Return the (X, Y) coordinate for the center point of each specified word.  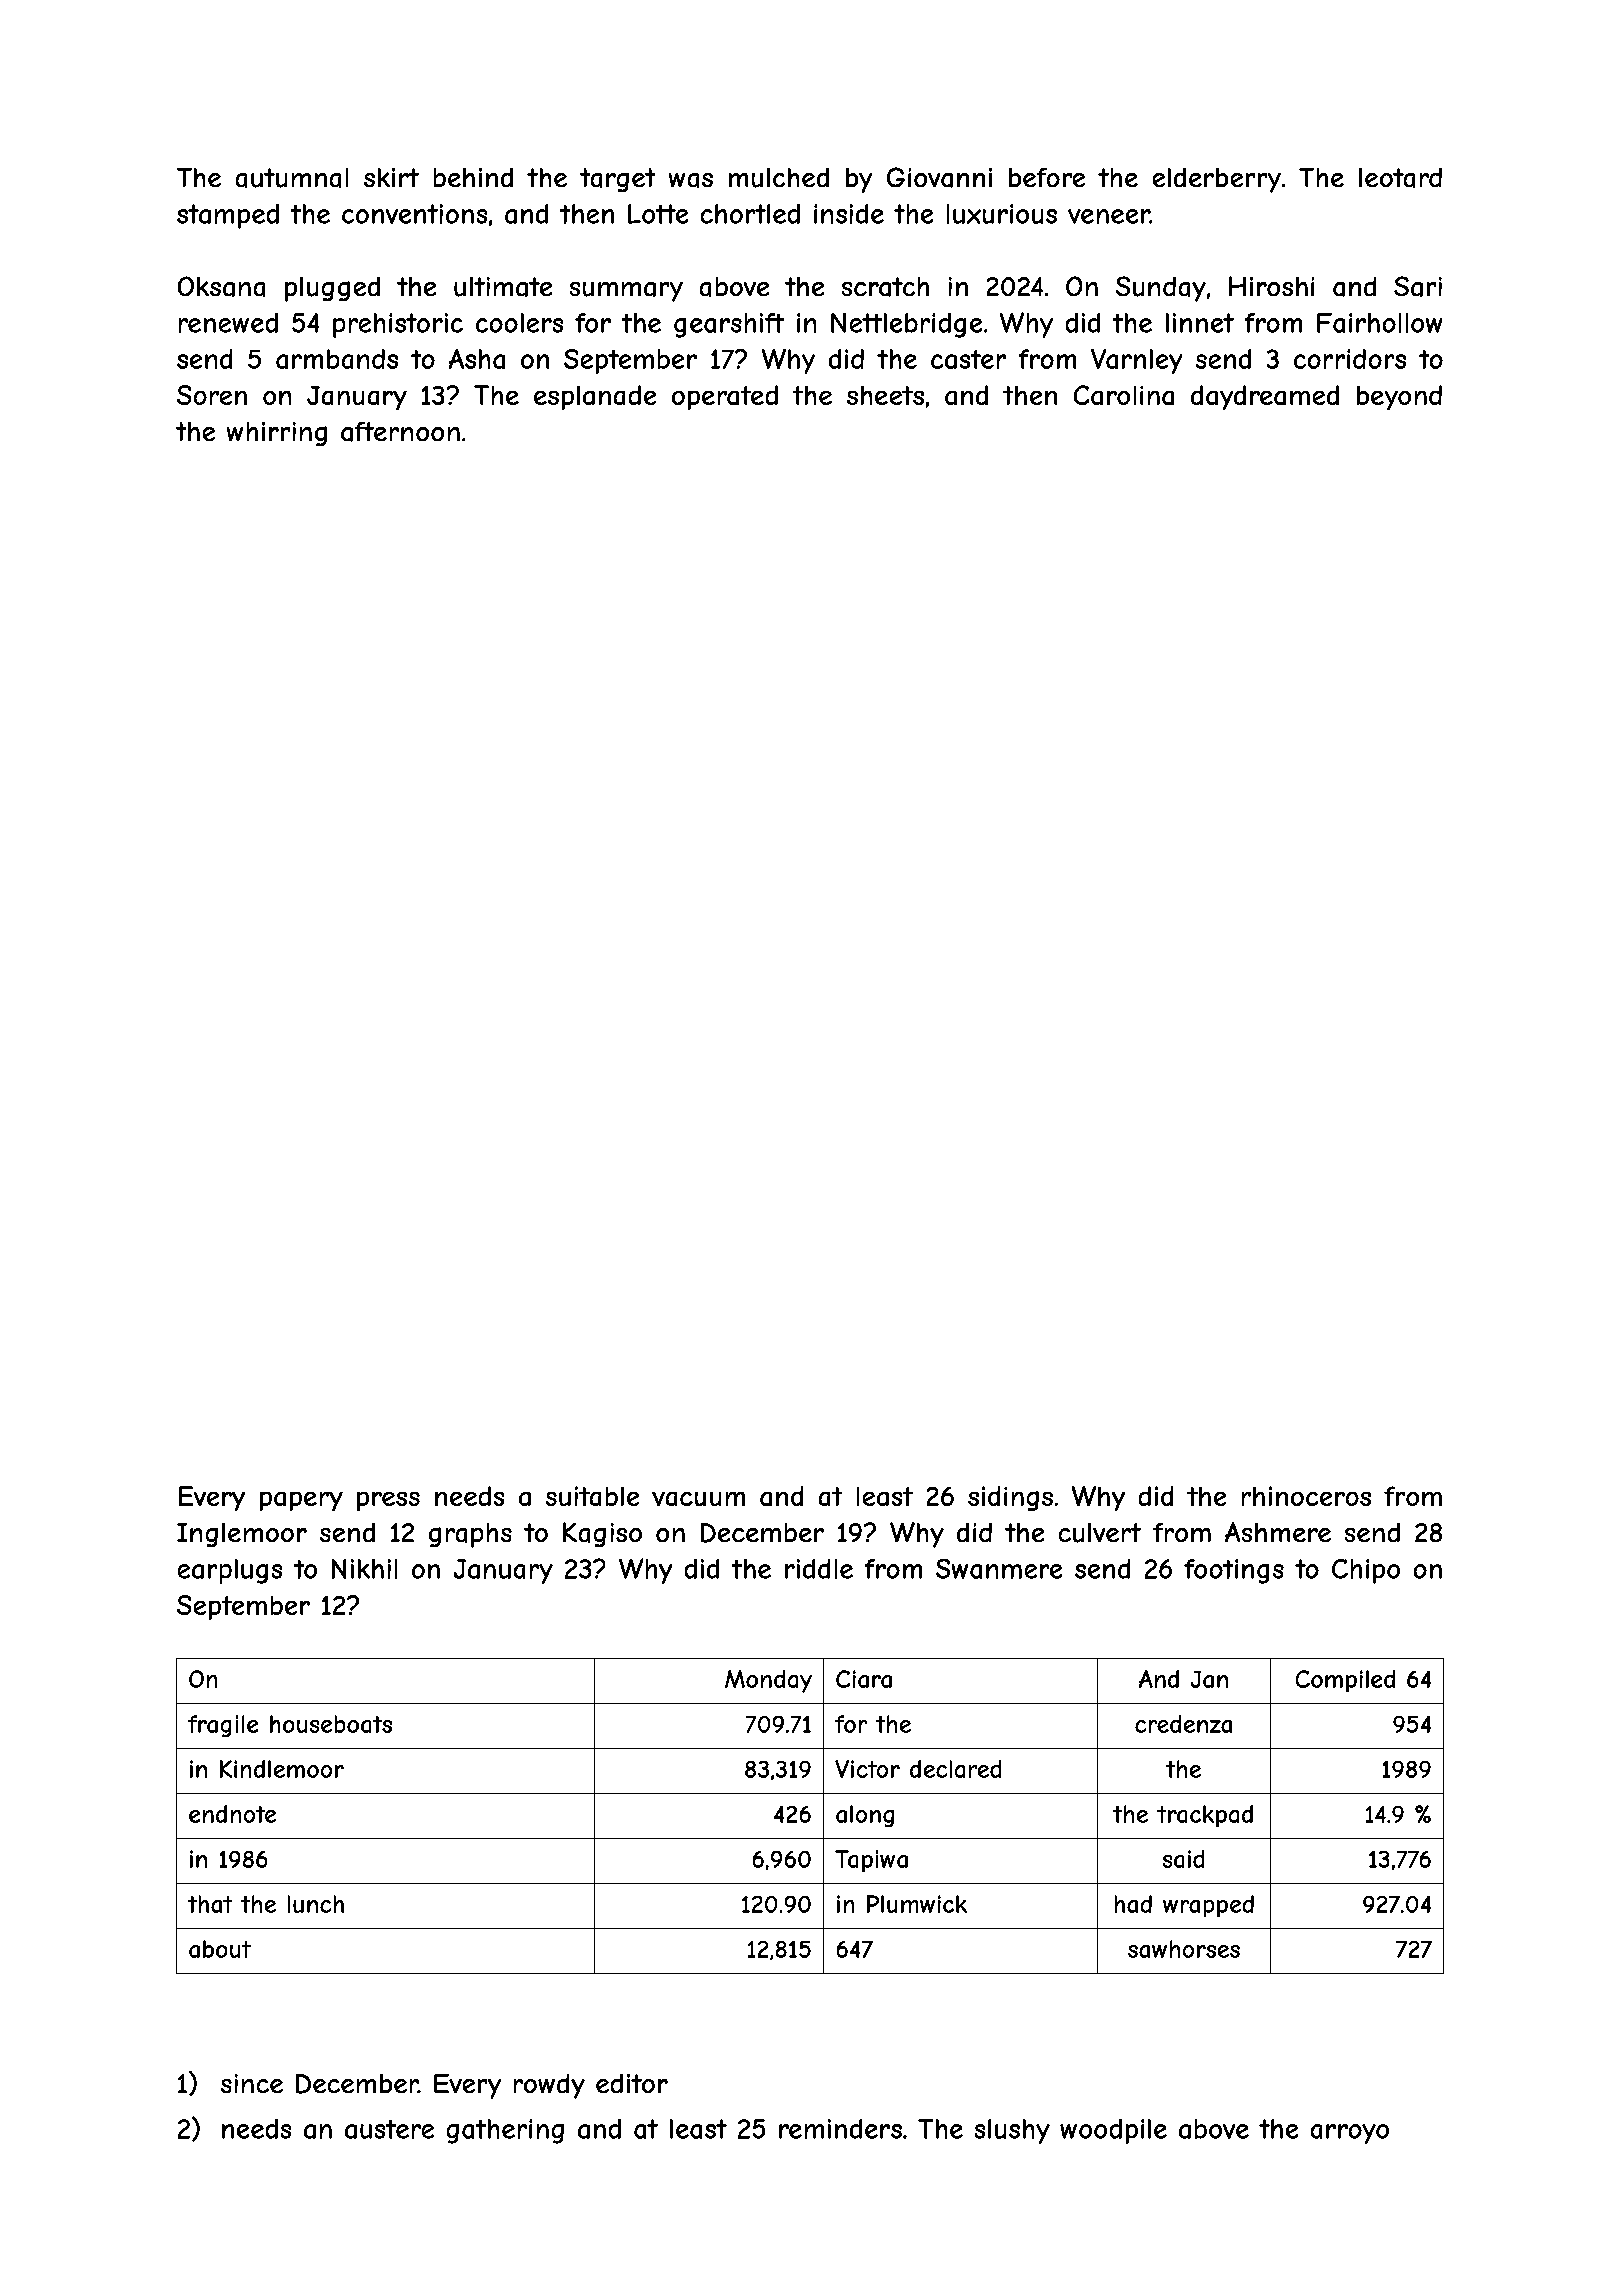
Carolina (1124, 395)
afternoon (400, 432)
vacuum (698, 1499)
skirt (391, 177)
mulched (779, 178)
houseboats (331, 1724)
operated (725, 397)
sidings (1010, 1498)
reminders (840, 2129)
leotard (1400, 178)
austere (389, 2129)
